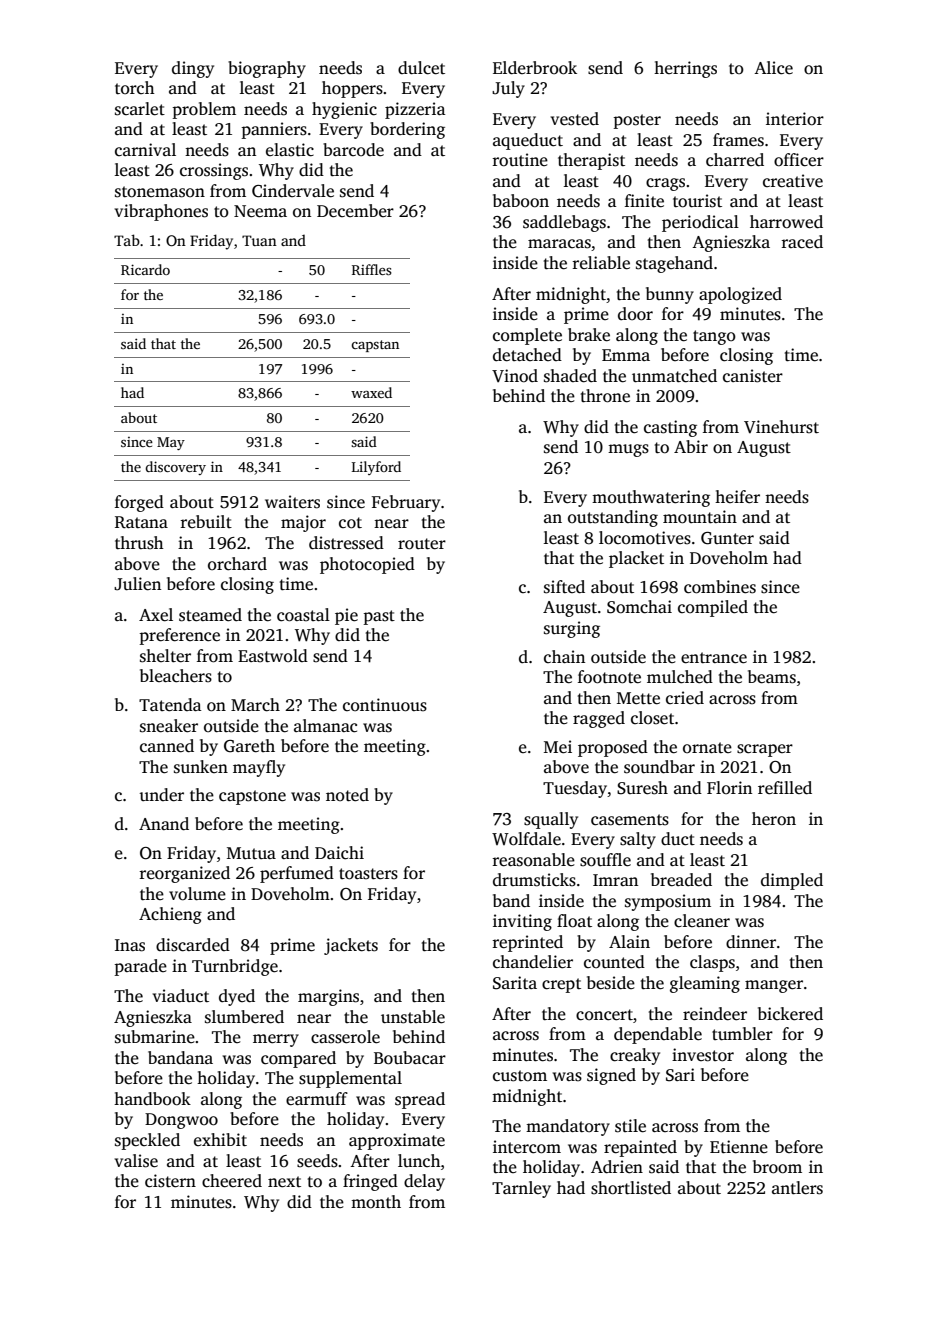  What do you see at coordinates (249, 746) in the screenshot?
I see `Gareth` at bounding box center [249, 746].
